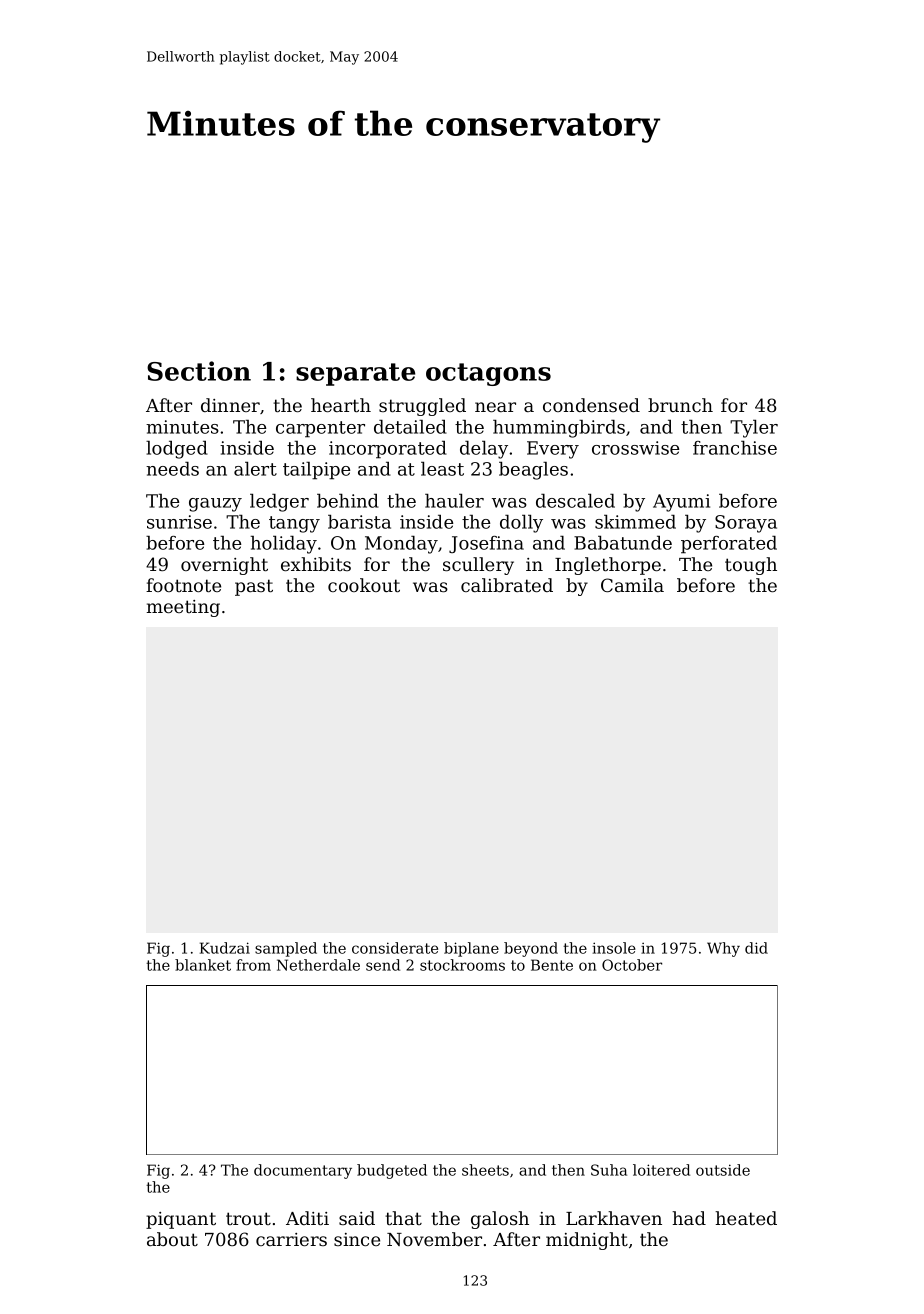  What do you see at coordinates (434, 1239) in the document?
I see `November` at bounding box center [434, 1239].
